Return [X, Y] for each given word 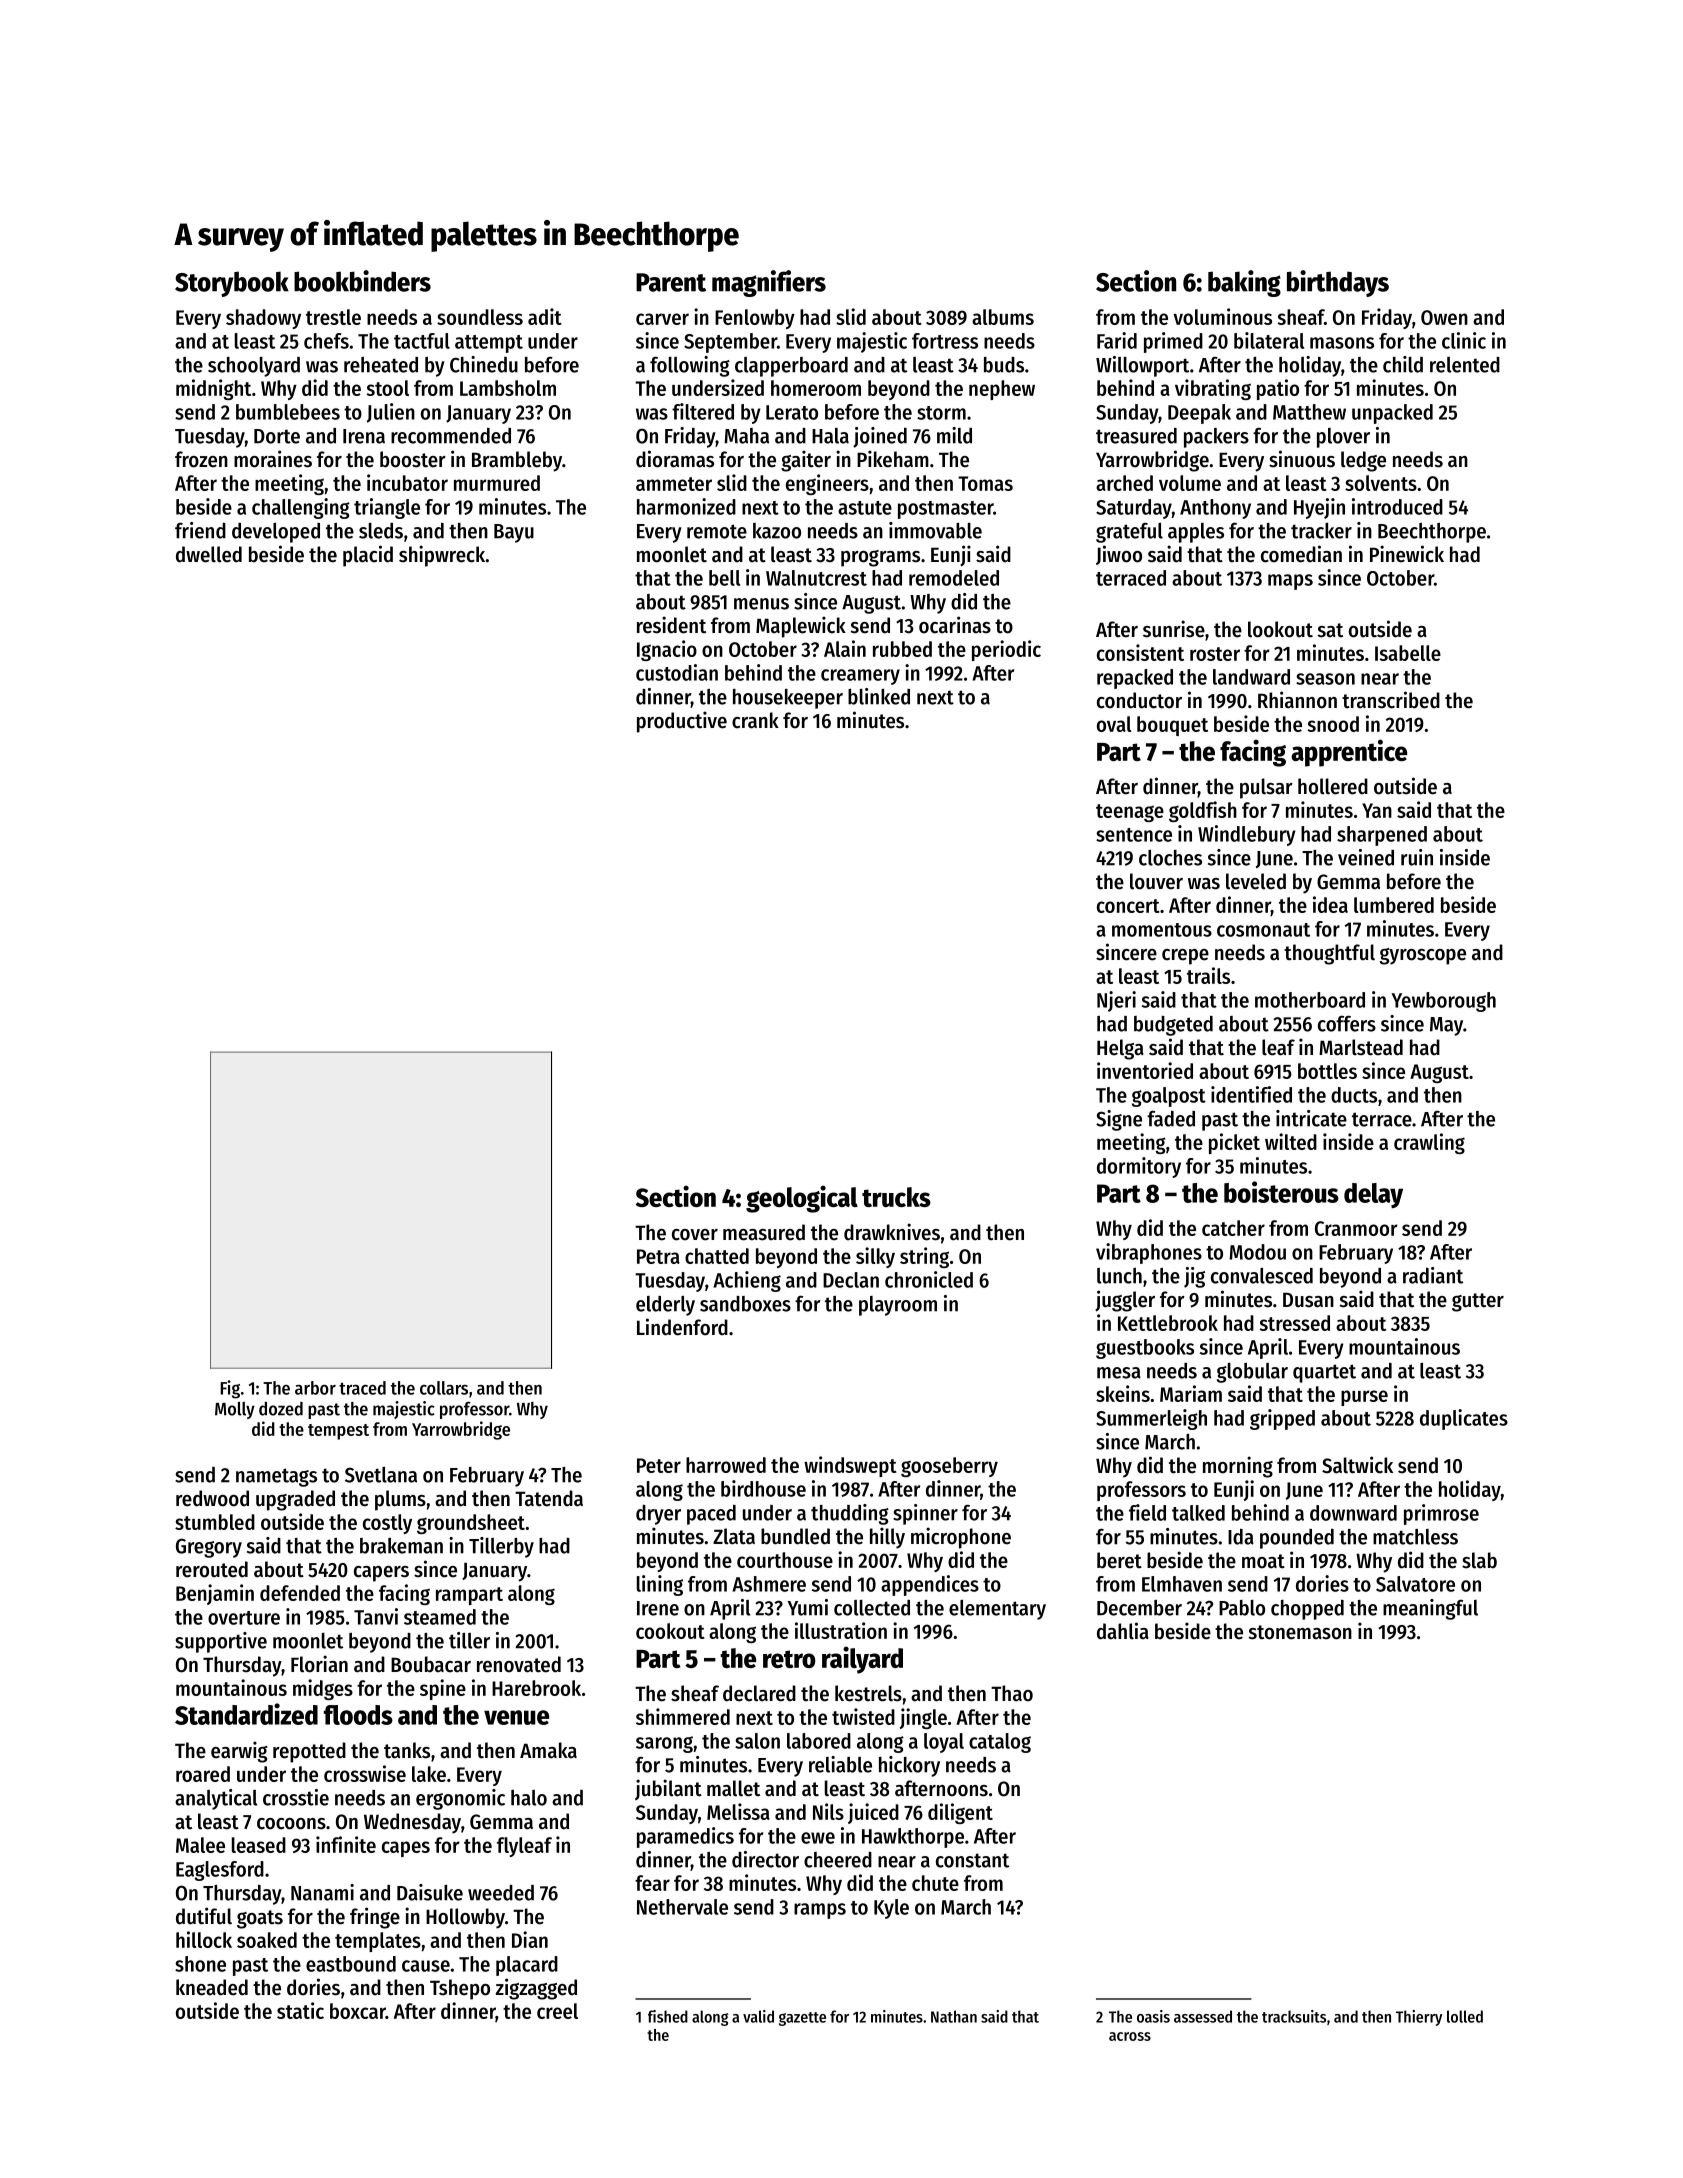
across [1130, 2036]
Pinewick [1407, 554]
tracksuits [1294, 2016]
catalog [1000, 1743]
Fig [230, 1389]
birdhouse [763, 1488]
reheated [381, 365]
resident [671, 625]
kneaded [212, 1987]
